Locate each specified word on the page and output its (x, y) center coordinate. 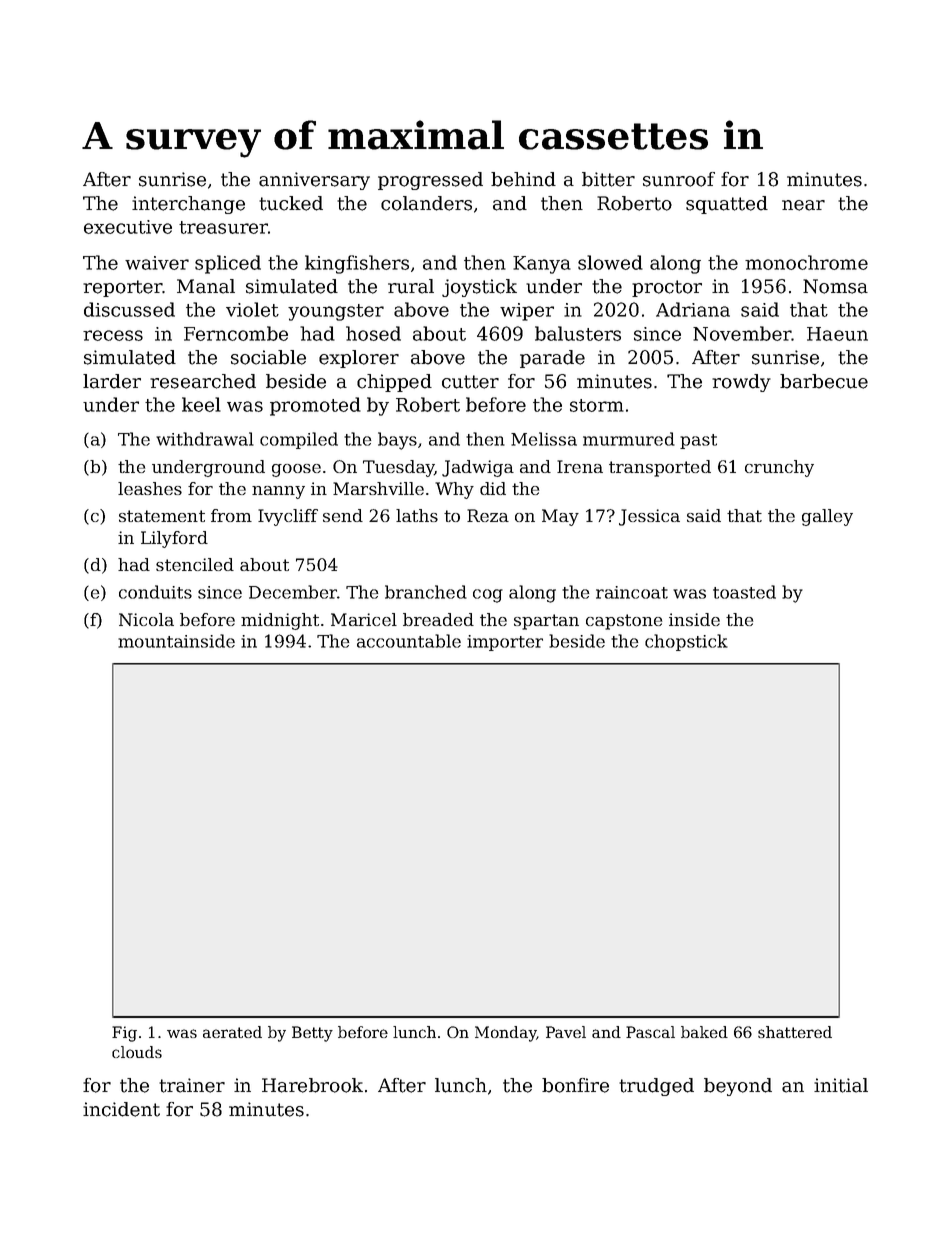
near (803, 205)
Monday (506, 1034)
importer (505, 643)
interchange (188, 205)
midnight (280, 621)
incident (121, 1109)
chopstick (686, 642)
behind (523, 179)
